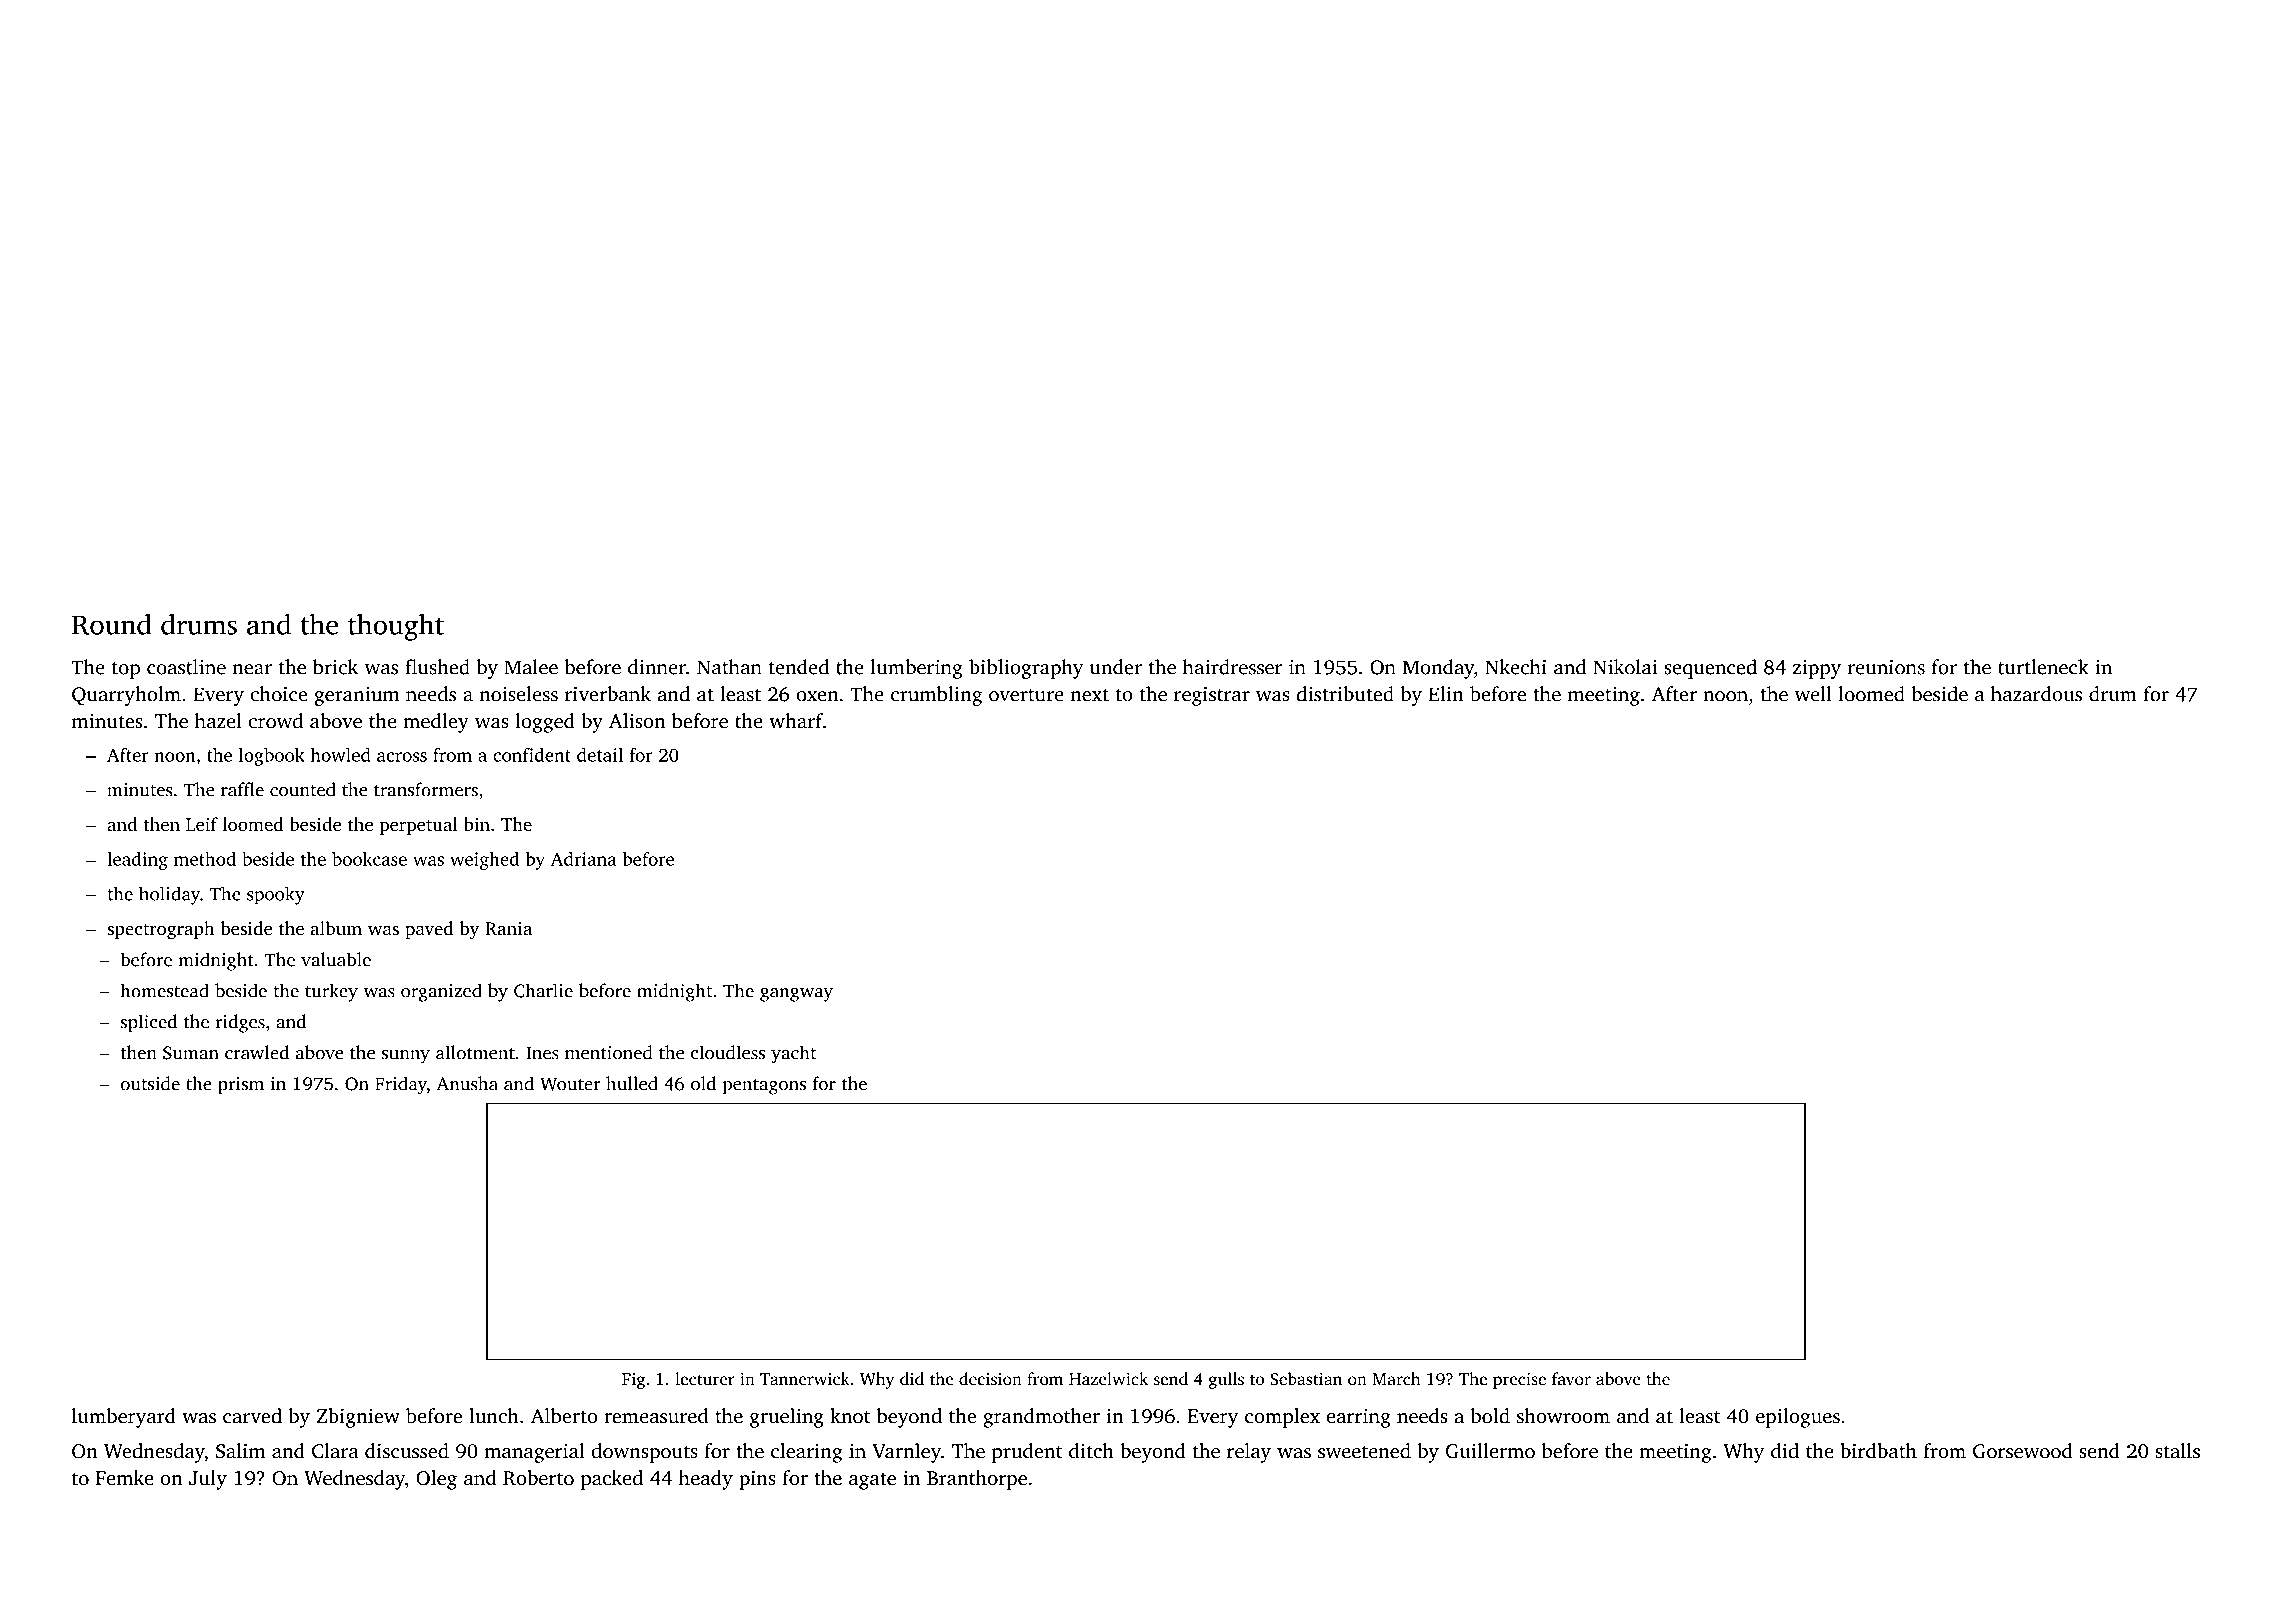 The height and width of the screenshot is (1620, 2292). I want to click on spectrograph, so click(161, 930).
